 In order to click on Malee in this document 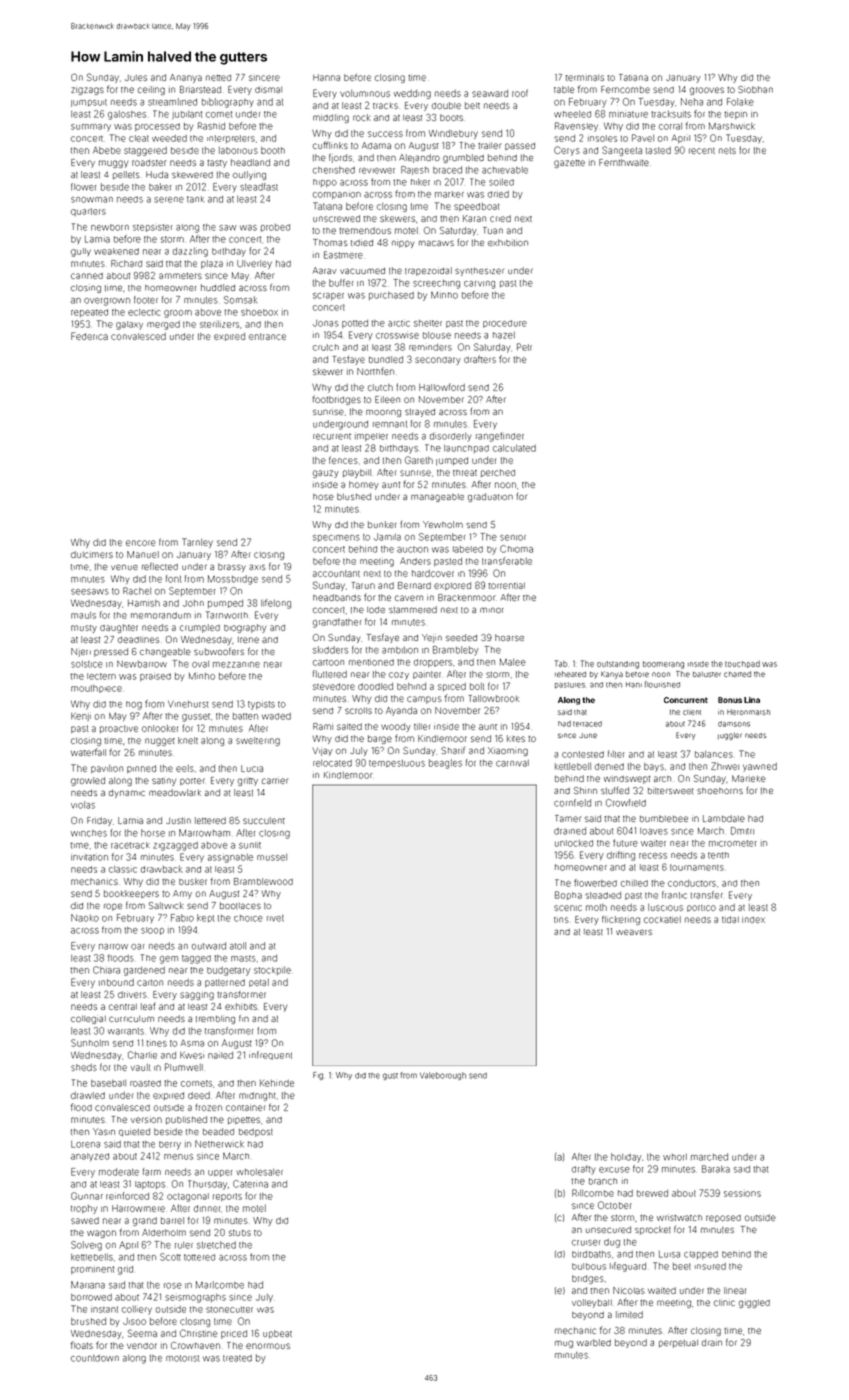, I will do `click(513, 662)`.
